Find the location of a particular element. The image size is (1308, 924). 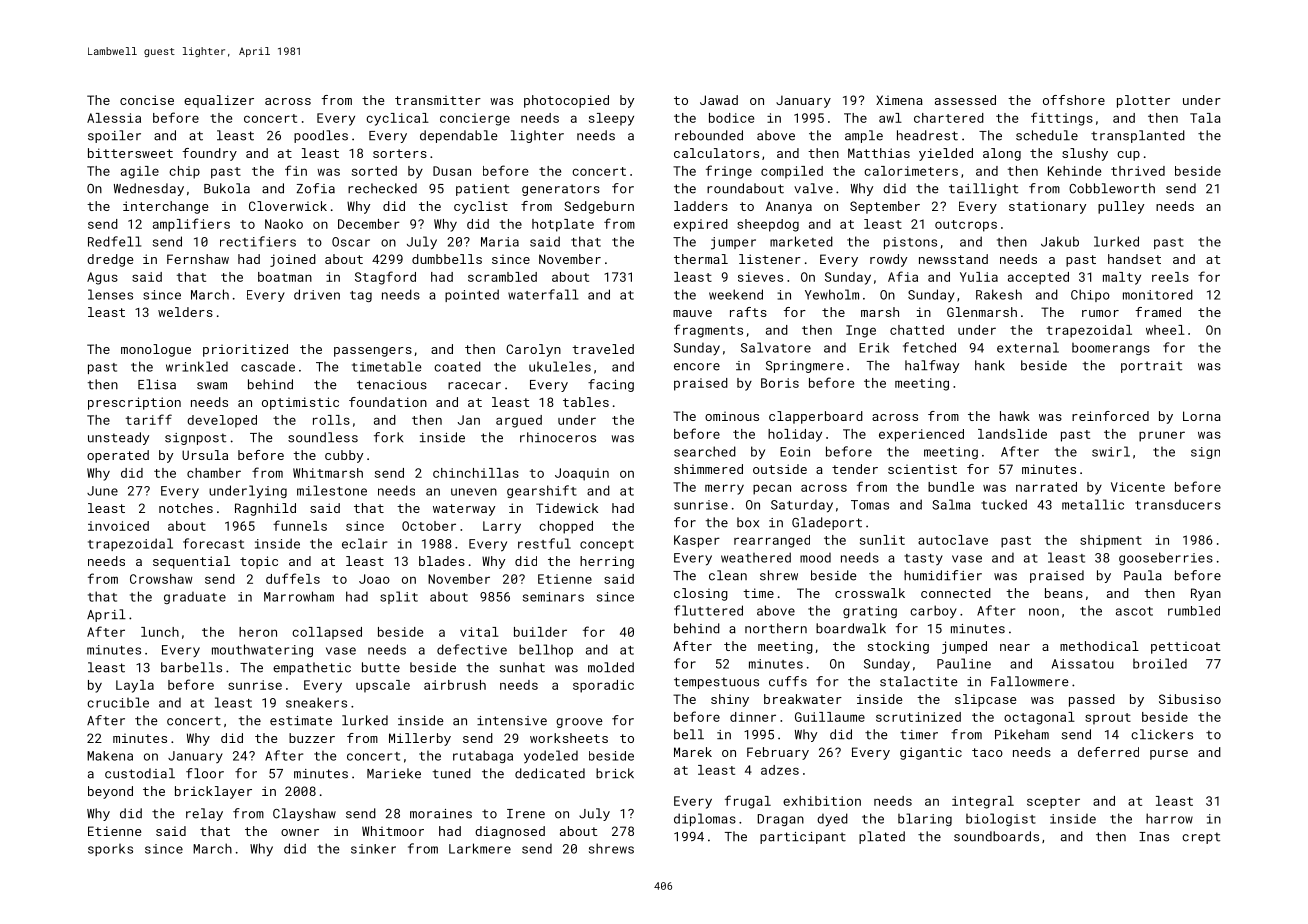

plated is located at coordinates (882, 837).
